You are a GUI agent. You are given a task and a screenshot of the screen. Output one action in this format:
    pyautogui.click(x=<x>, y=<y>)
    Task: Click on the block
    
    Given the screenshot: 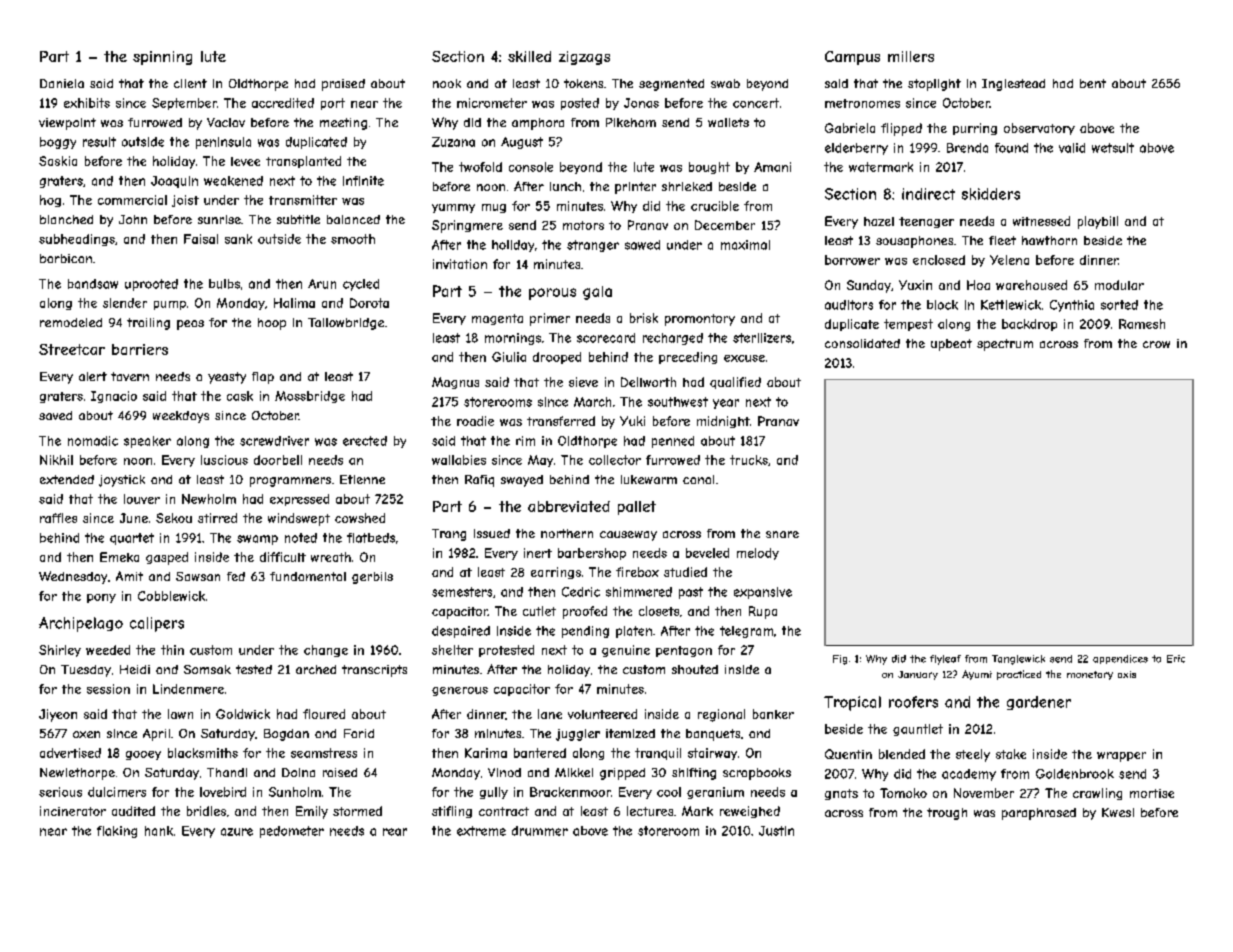 What is the action you would take?
    pyautogui.click(x=942, y=305)
